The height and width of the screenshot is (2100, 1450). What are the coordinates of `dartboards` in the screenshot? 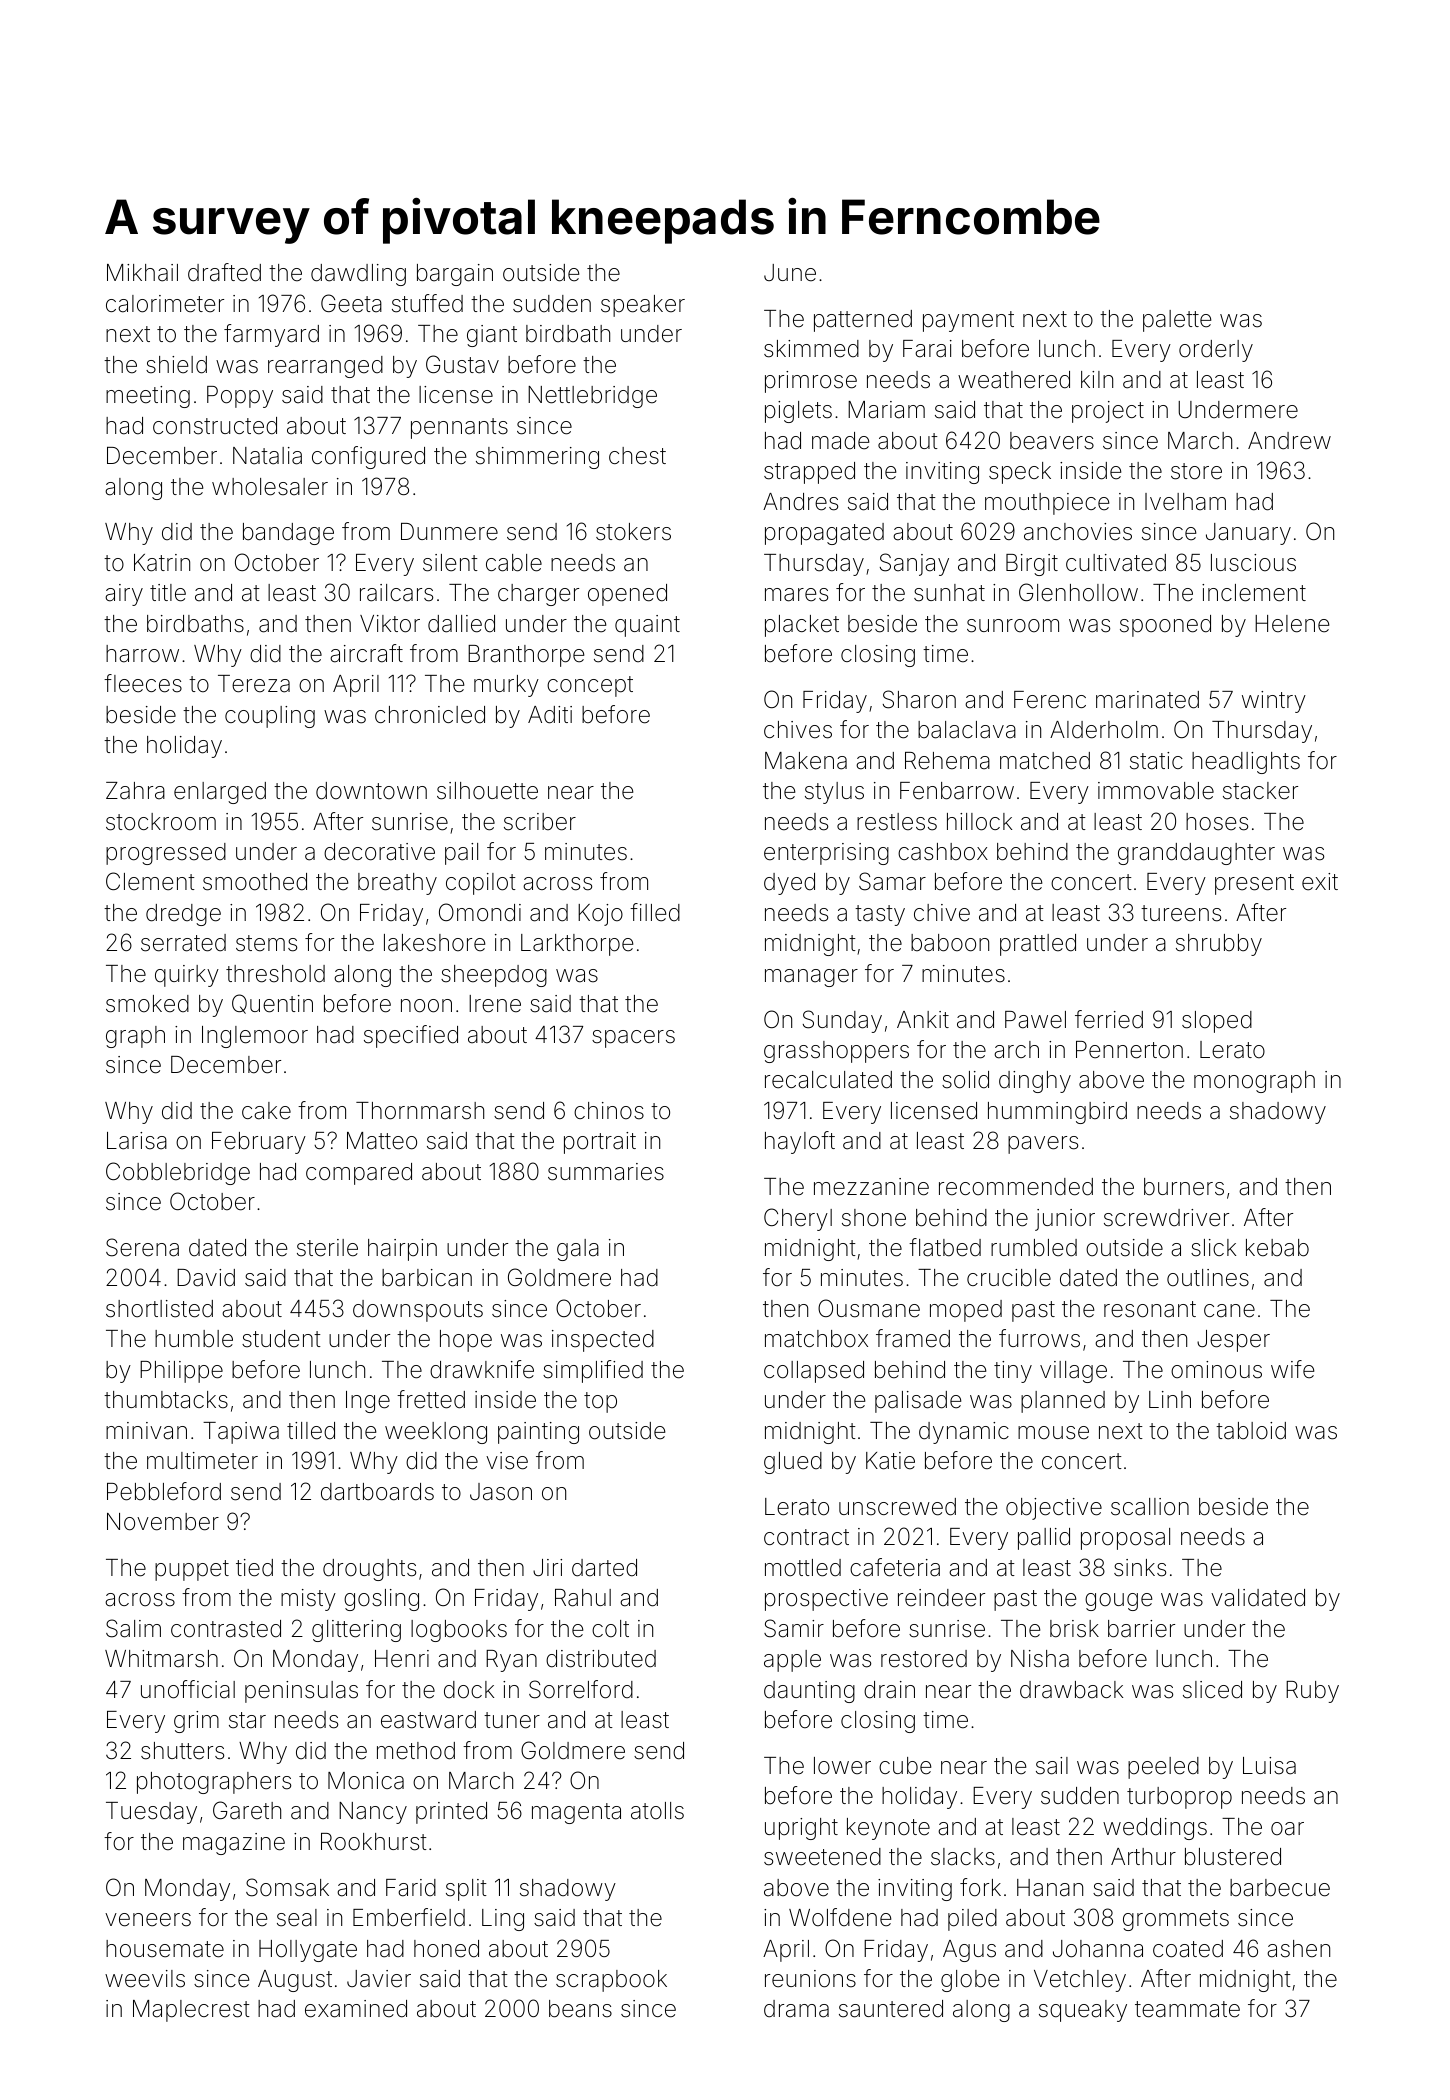 It's located at (377, 1492).
